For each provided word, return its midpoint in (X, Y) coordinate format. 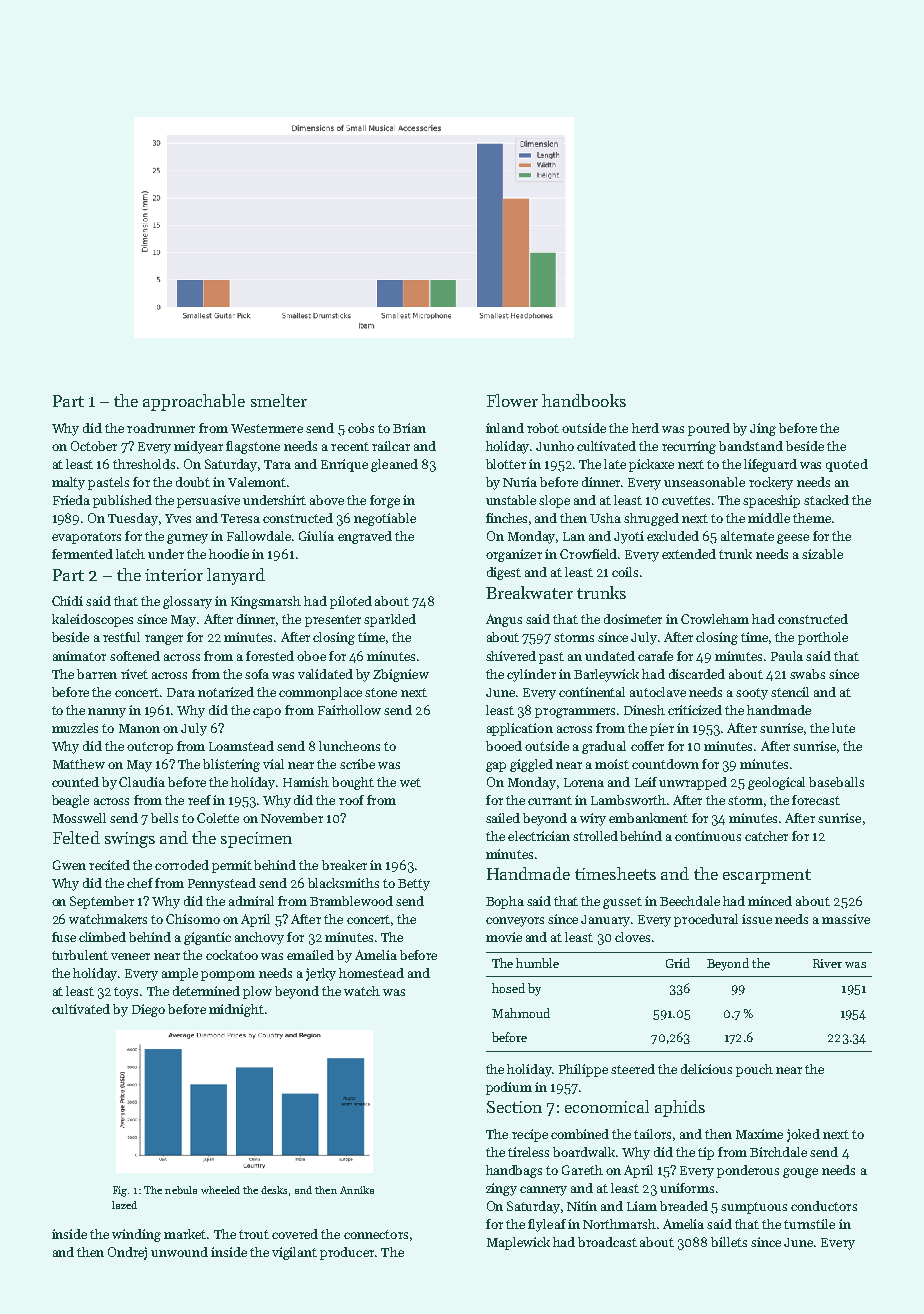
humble (537, 963)
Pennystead (222, 884)
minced (770, 901)
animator (79, 656)
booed (504, 746)
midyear (198, 447)
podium (509, 1088)
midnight (236, 1010)
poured (709, 429)
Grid (678, 963)
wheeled (220, 1190)
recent (350, 446)
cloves (632, 937)
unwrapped (693, 783)
